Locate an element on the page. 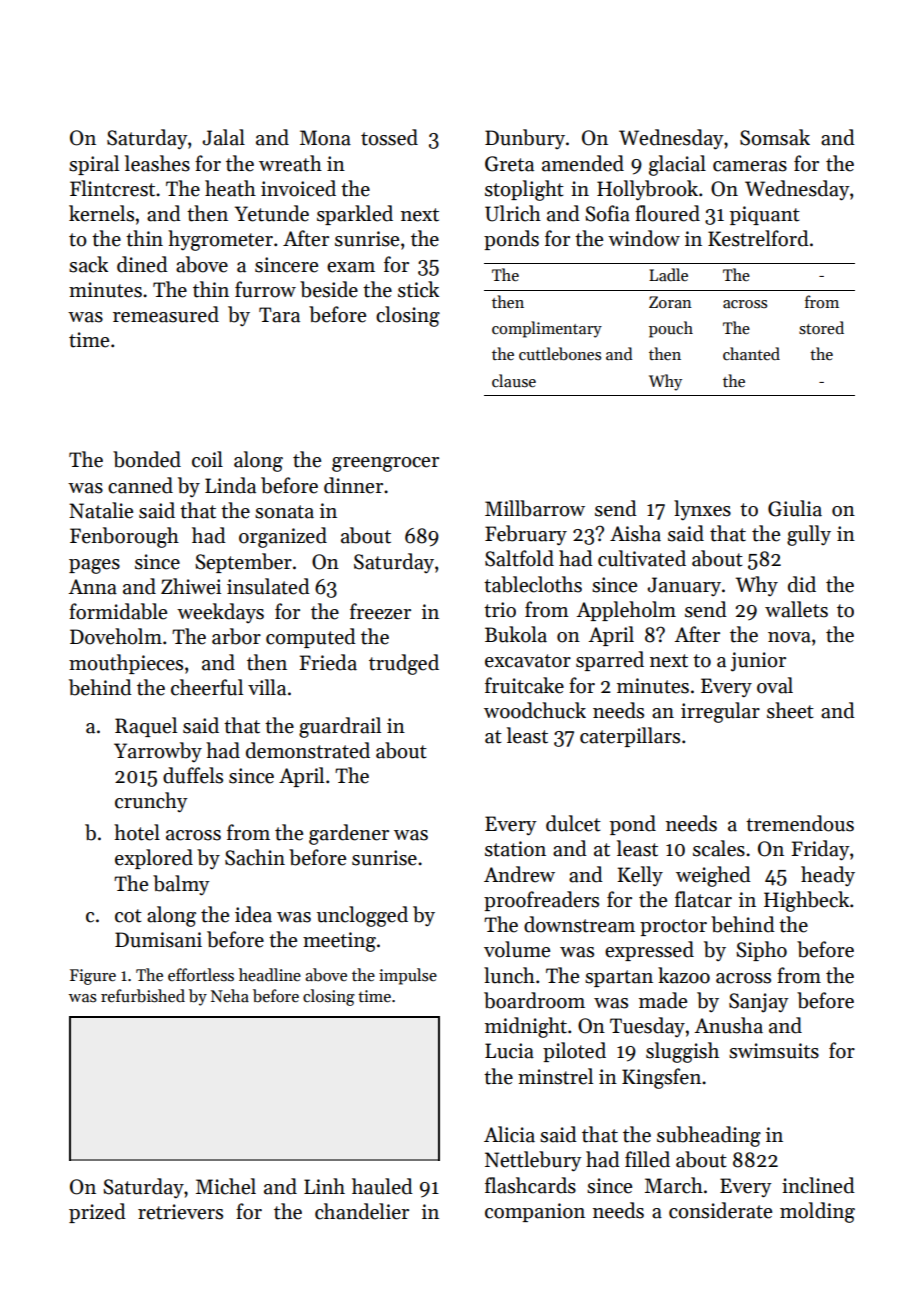 The width and height of the page is (924, 1311). Kestrelford is located at coordinates (758, 238).
